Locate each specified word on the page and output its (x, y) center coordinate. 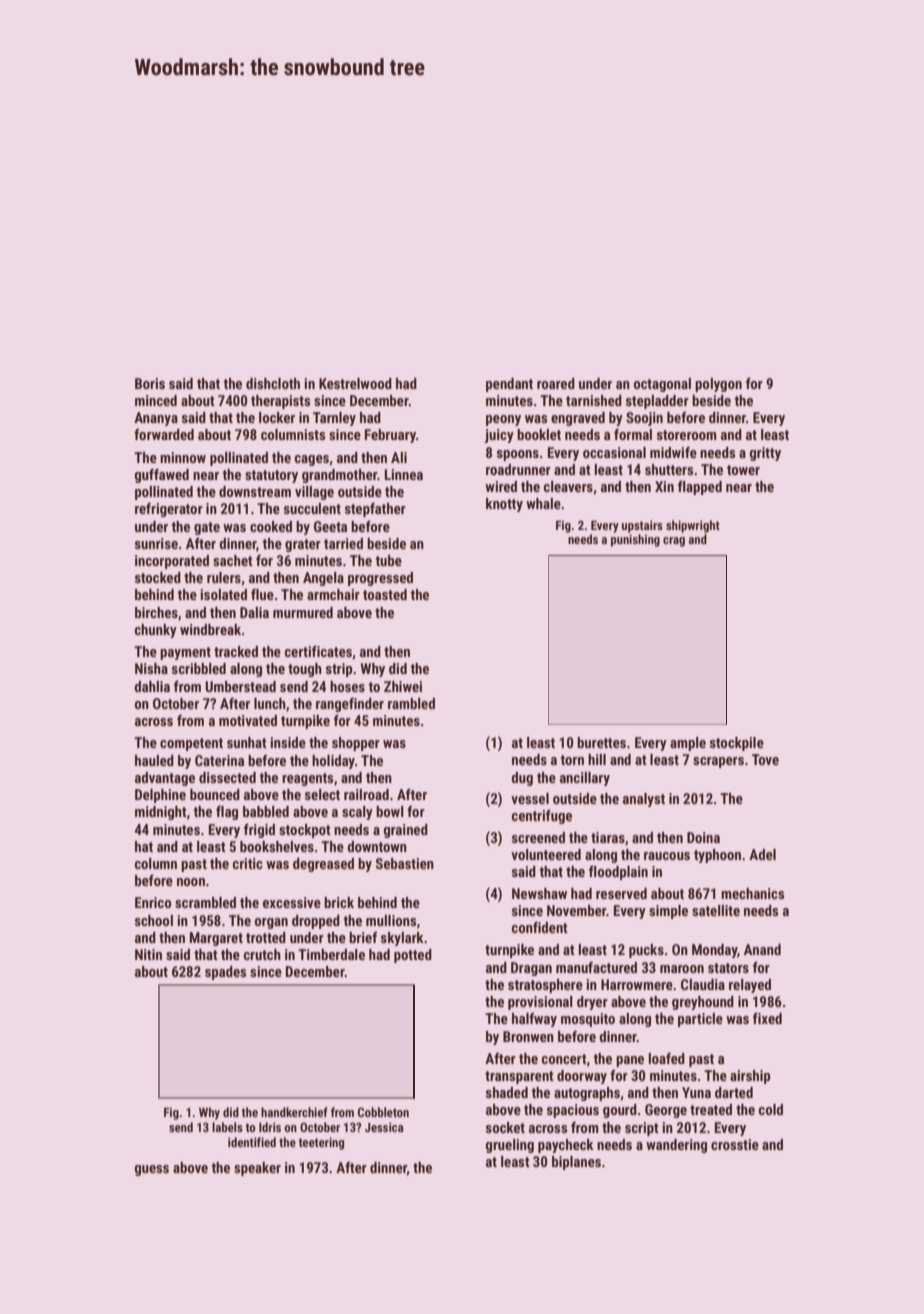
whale (543, 503)
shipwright (693, 526)
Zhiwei (403, 686)
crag (674, 542)
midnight (161, 813)
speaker (257, 1169)
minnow (183, 457)
